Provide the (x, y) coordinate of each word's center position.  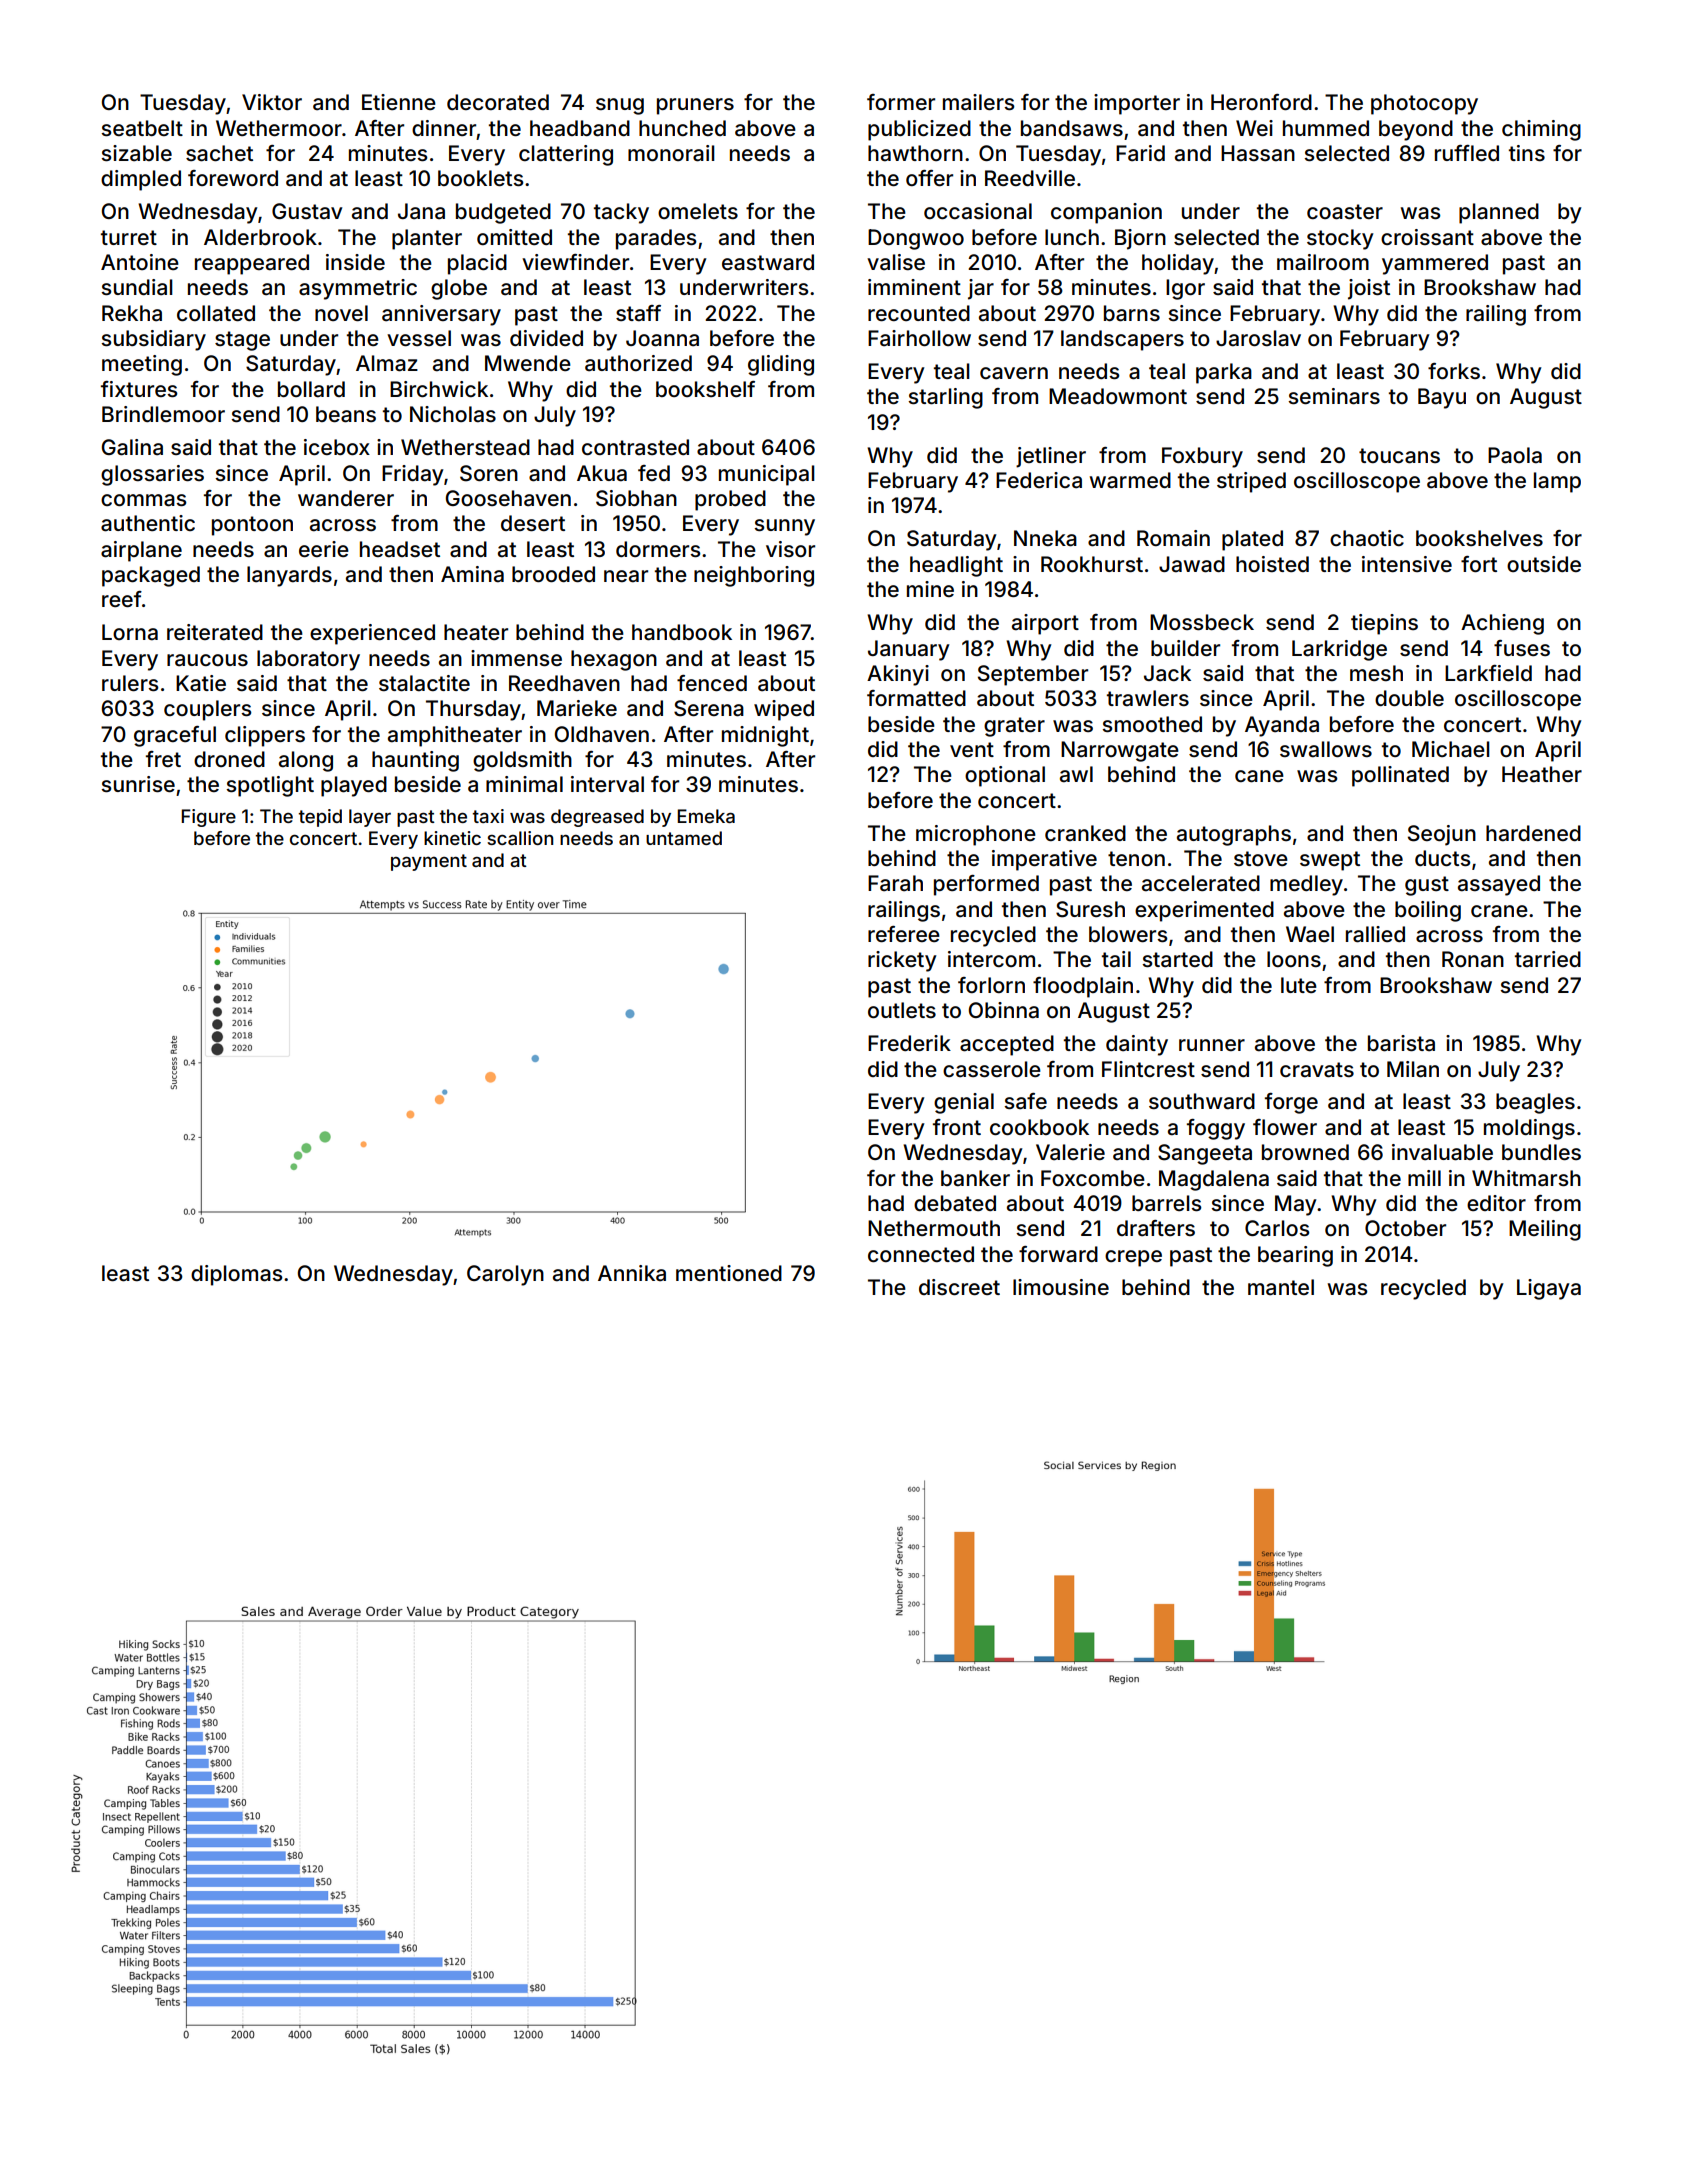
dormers (658, 549)
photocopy (1424, 104)
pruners (695, 106)
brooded (553, 574)
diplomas (236, 1275)
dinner (444, 128)
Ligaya (1549, 1289)
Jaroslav (1258, 338)
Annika (632, 1273)
